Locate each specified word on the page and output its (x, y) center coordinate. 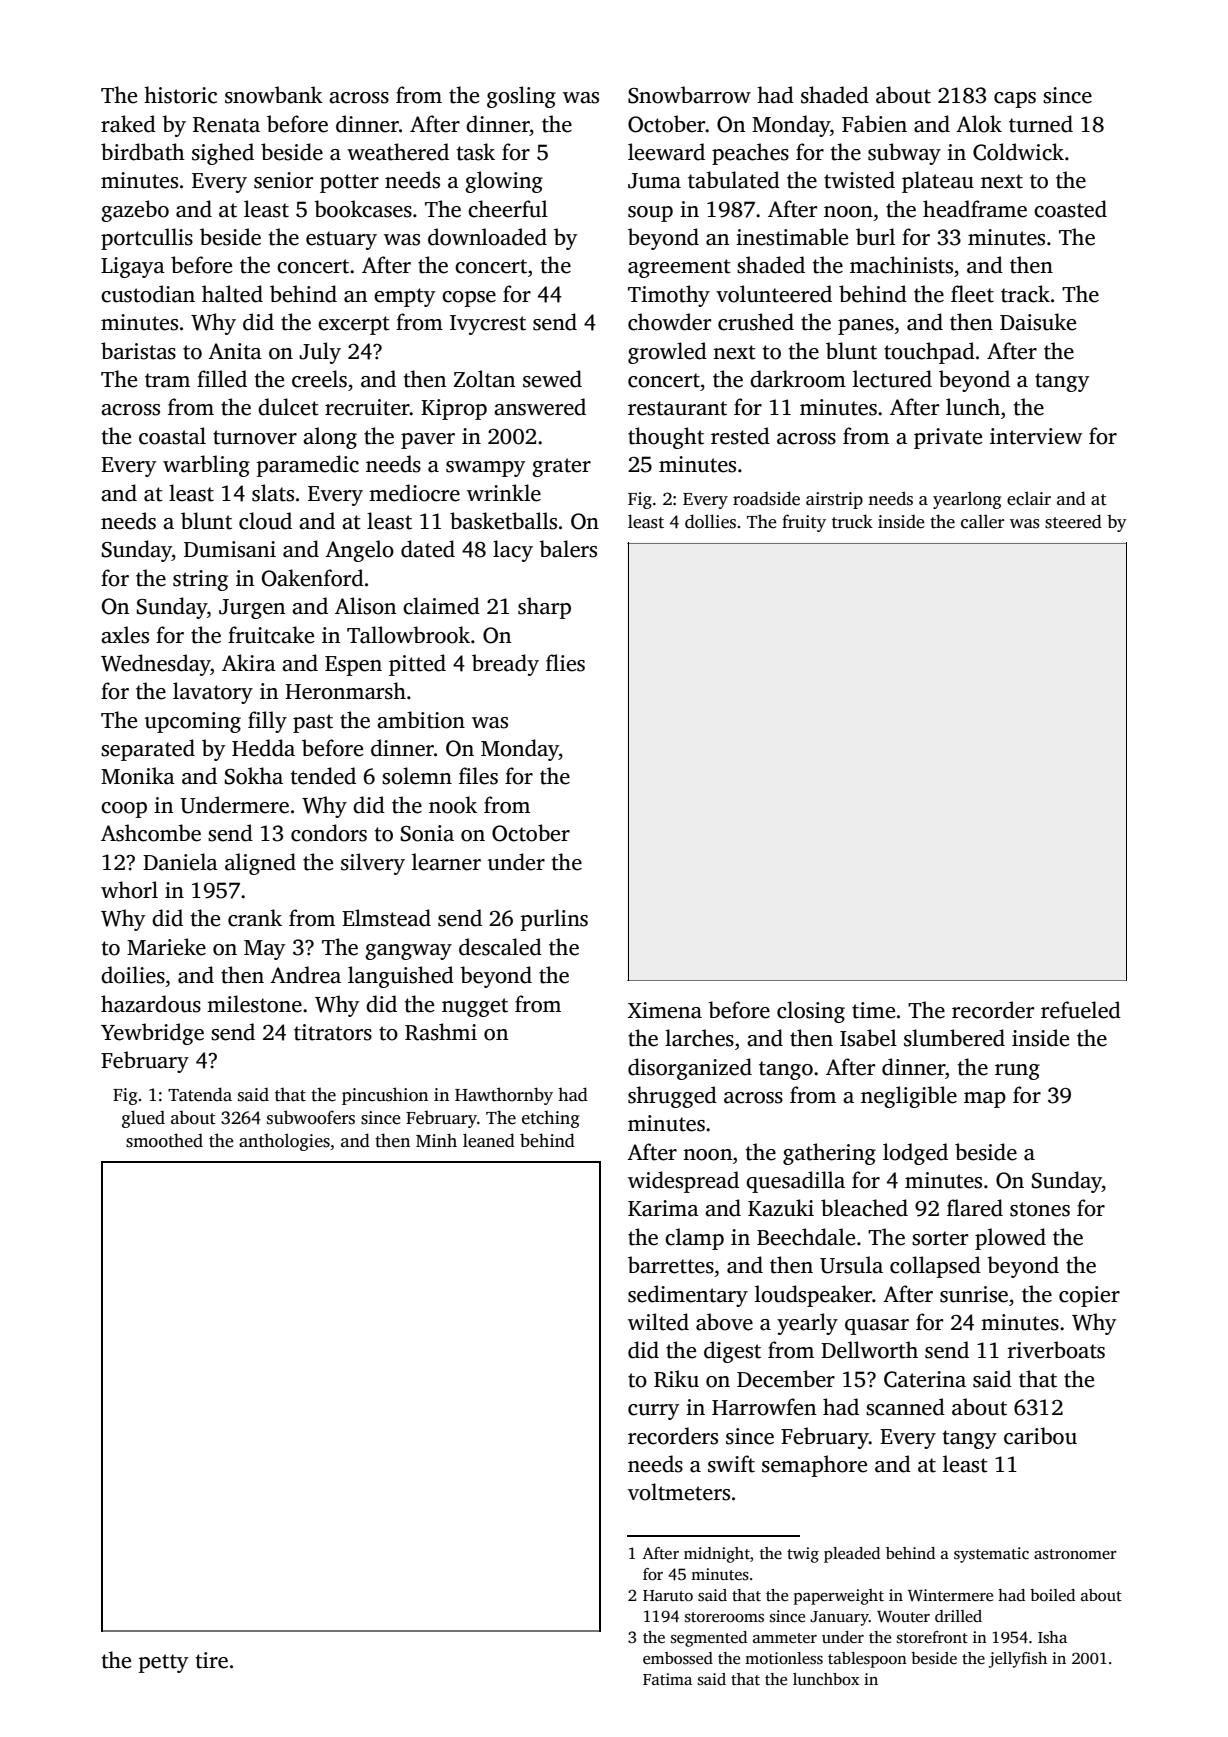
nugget (475, 1007)
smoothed (164, 1140)
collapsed (935, 1267)
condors (329, 833)
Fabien (874, 124)
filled (222, 379)
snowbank (274, 95)
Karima (663, 1208)
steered (1073, 521)
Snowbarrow (689, 95)
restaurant (677, 408)
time (873, 1010)
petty (163, 1663)
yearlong (967, 500)
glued (143, 1119)
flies (565, 663)
